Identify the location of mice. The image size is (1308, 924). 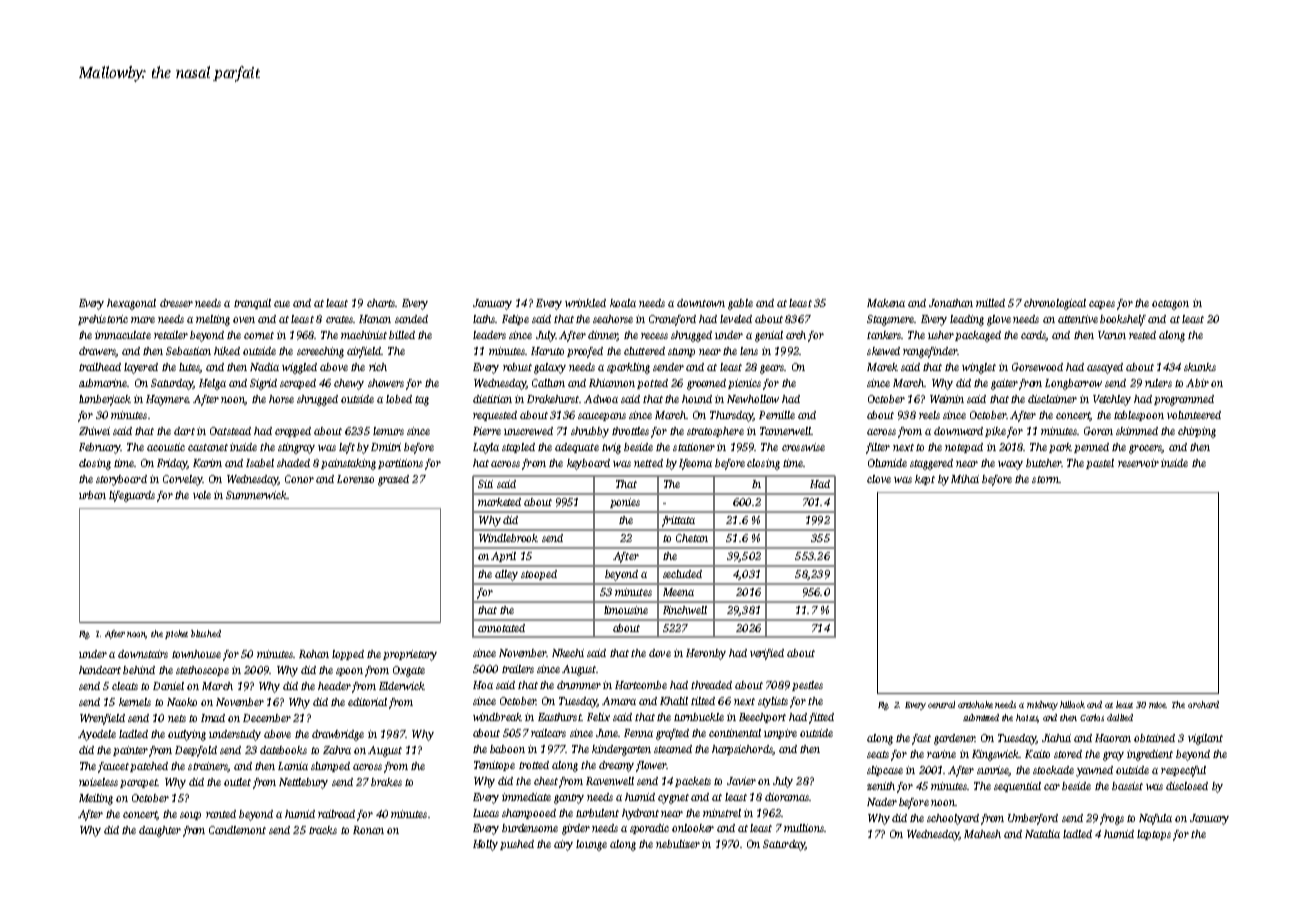
(1158, 705).
